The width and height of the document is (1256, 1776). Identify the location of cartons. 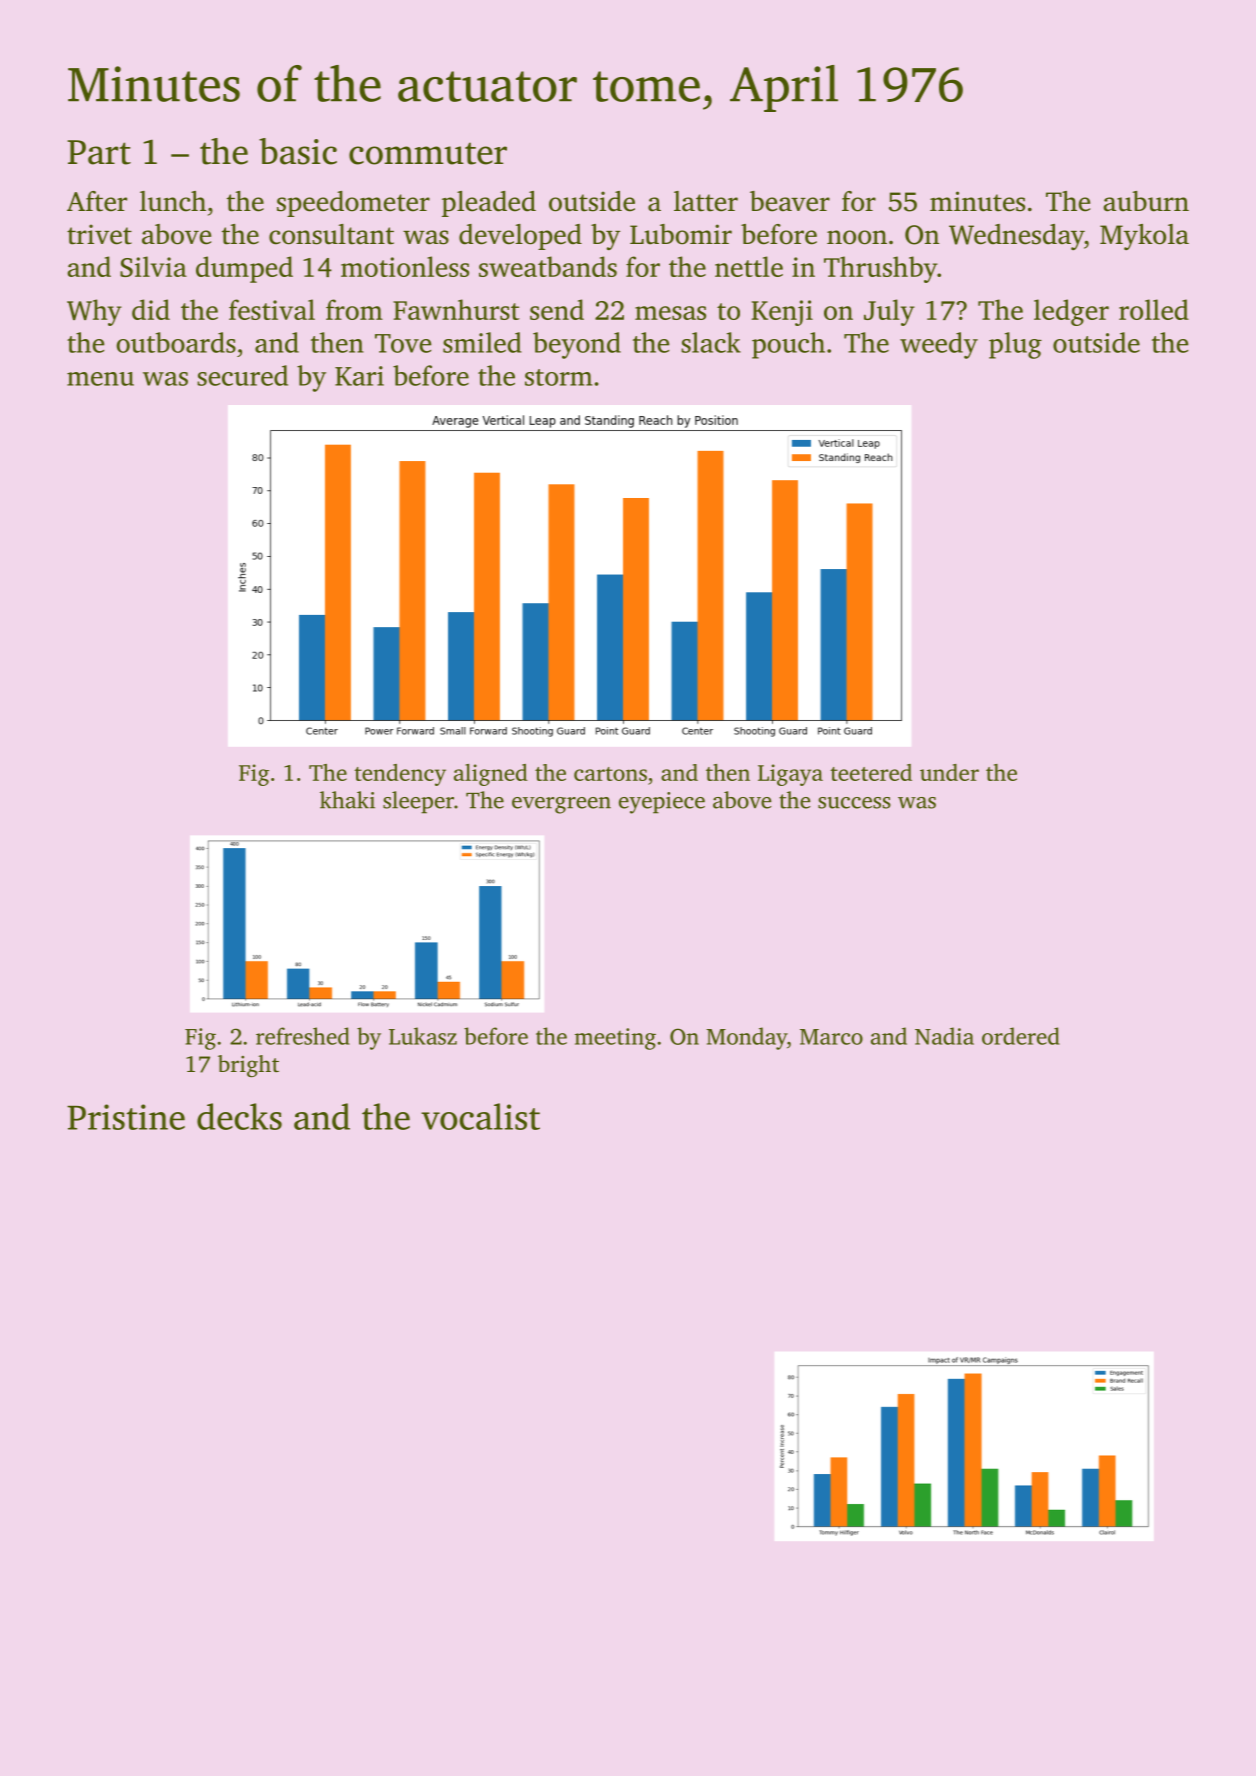
(610, 774).
